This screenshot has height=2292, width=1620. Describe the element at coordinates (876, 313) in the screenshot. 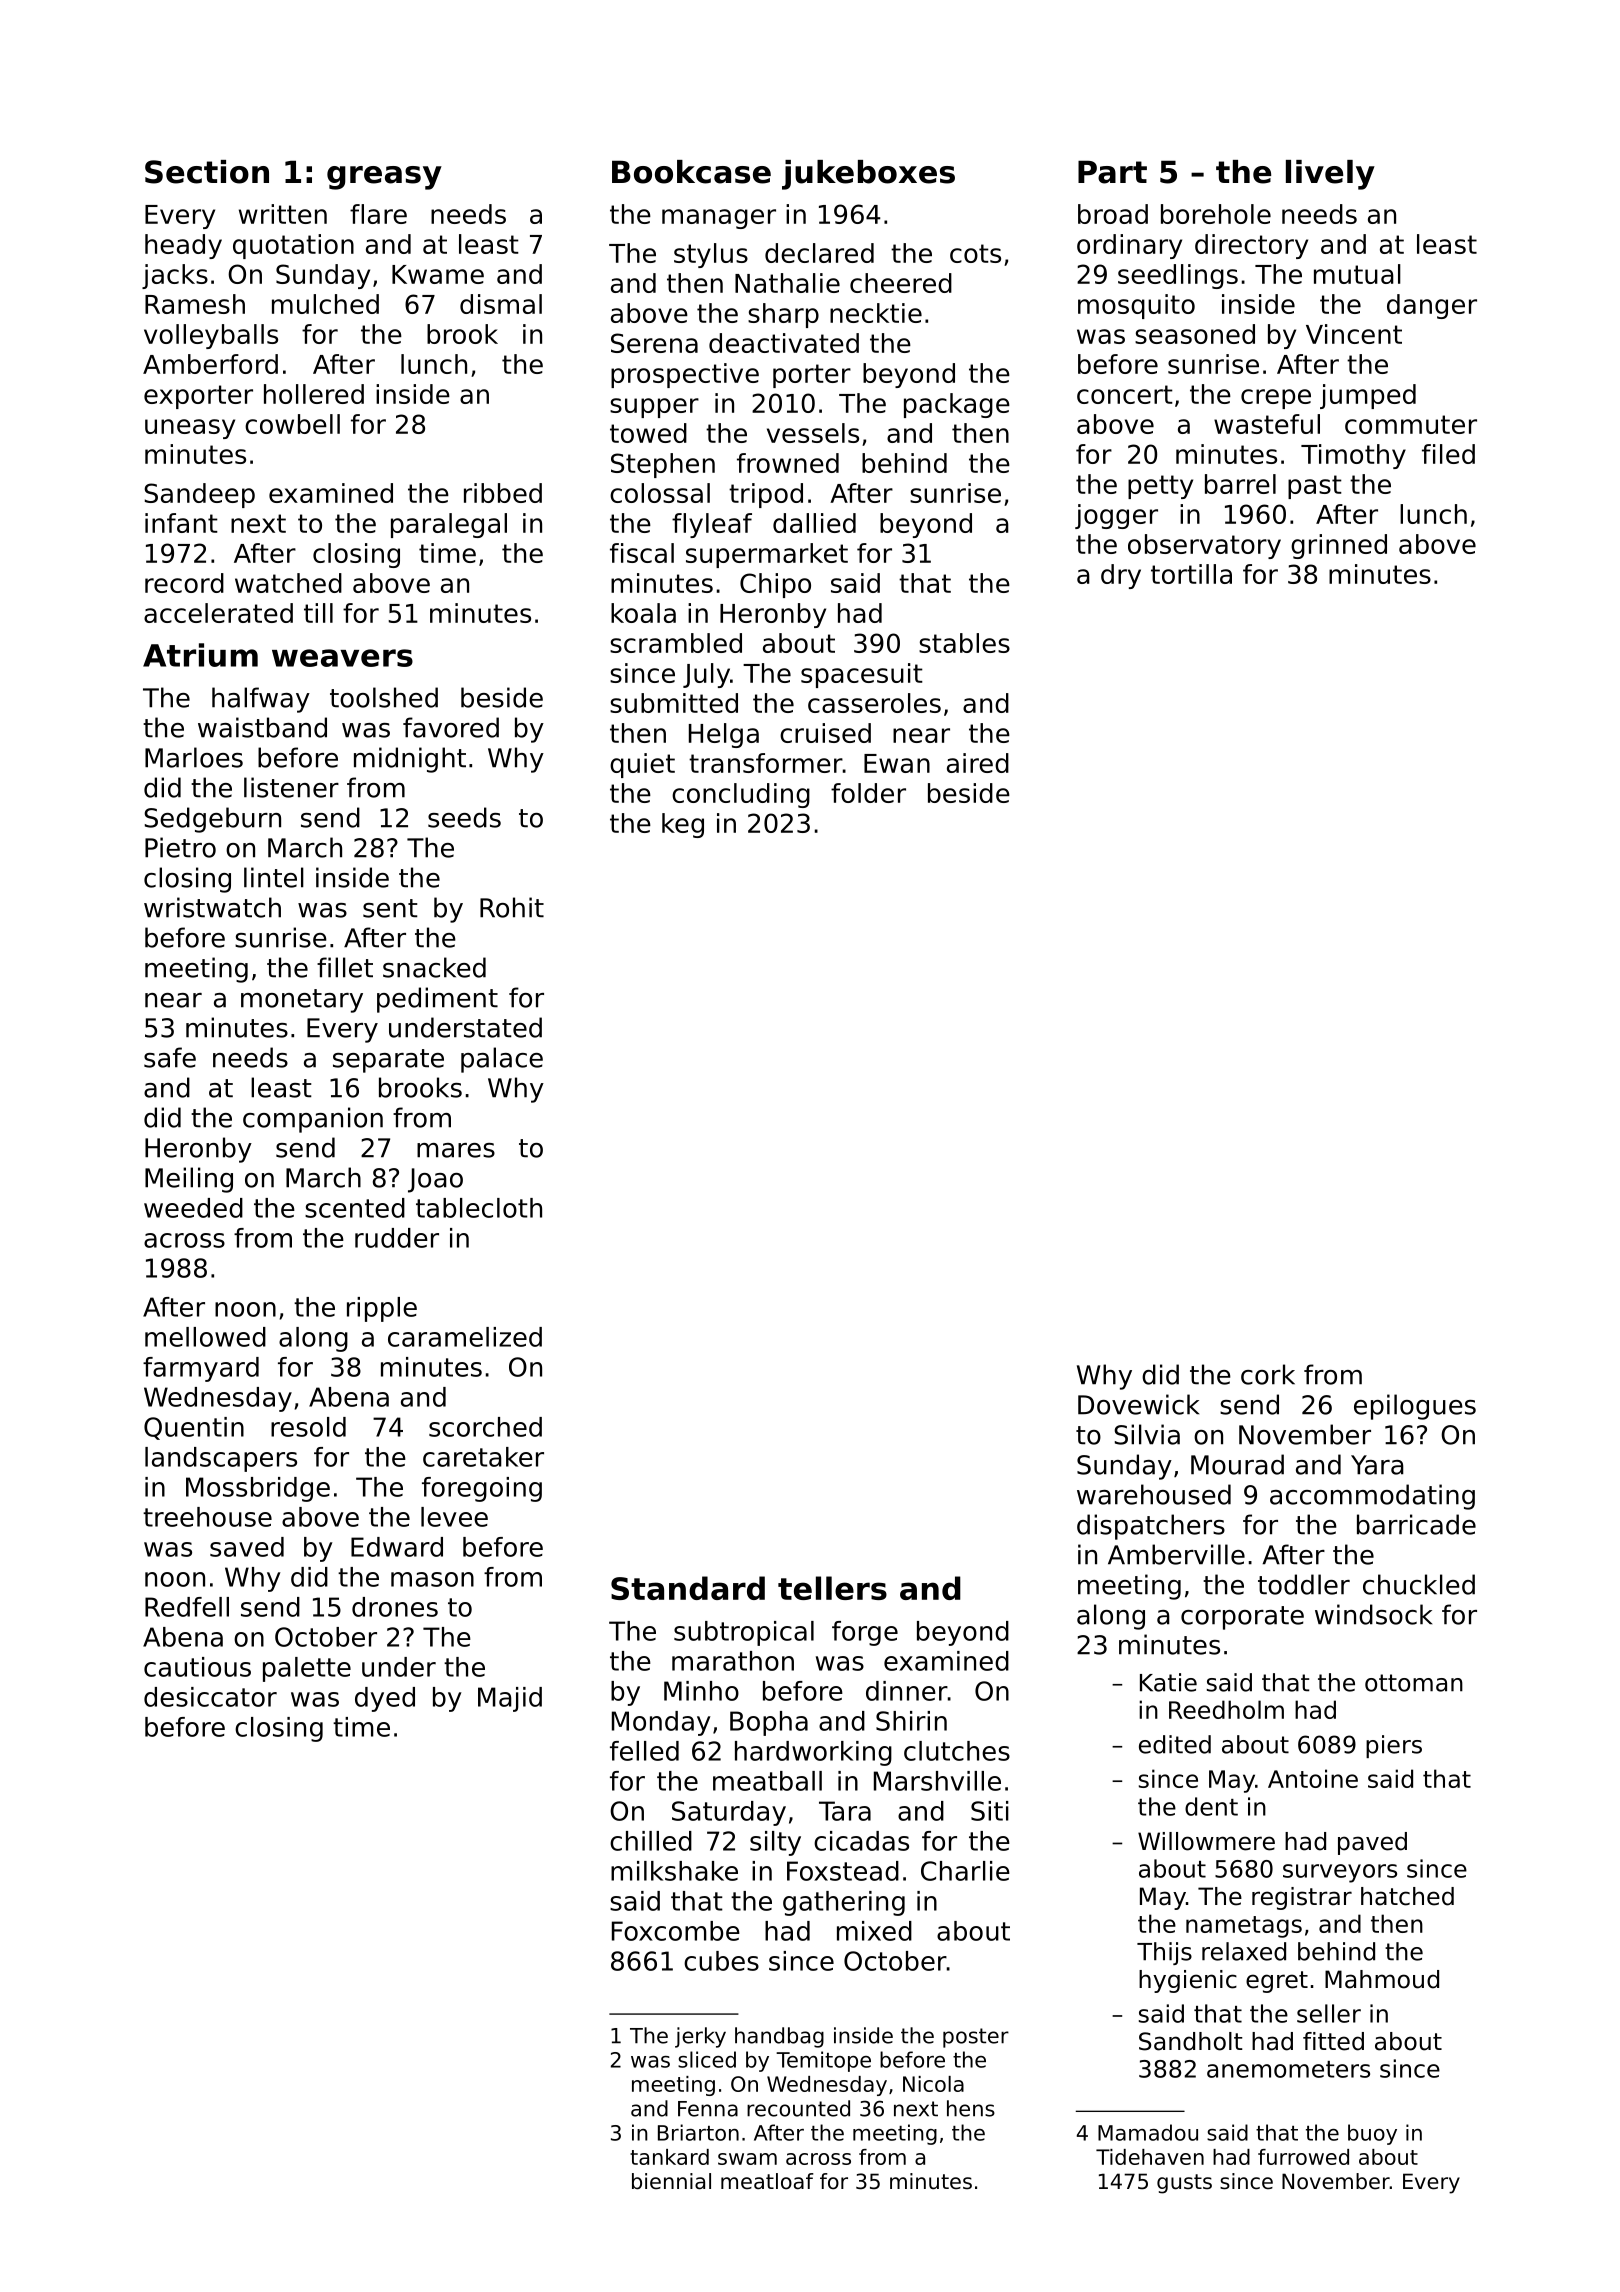

I see `necktie` at that location.
